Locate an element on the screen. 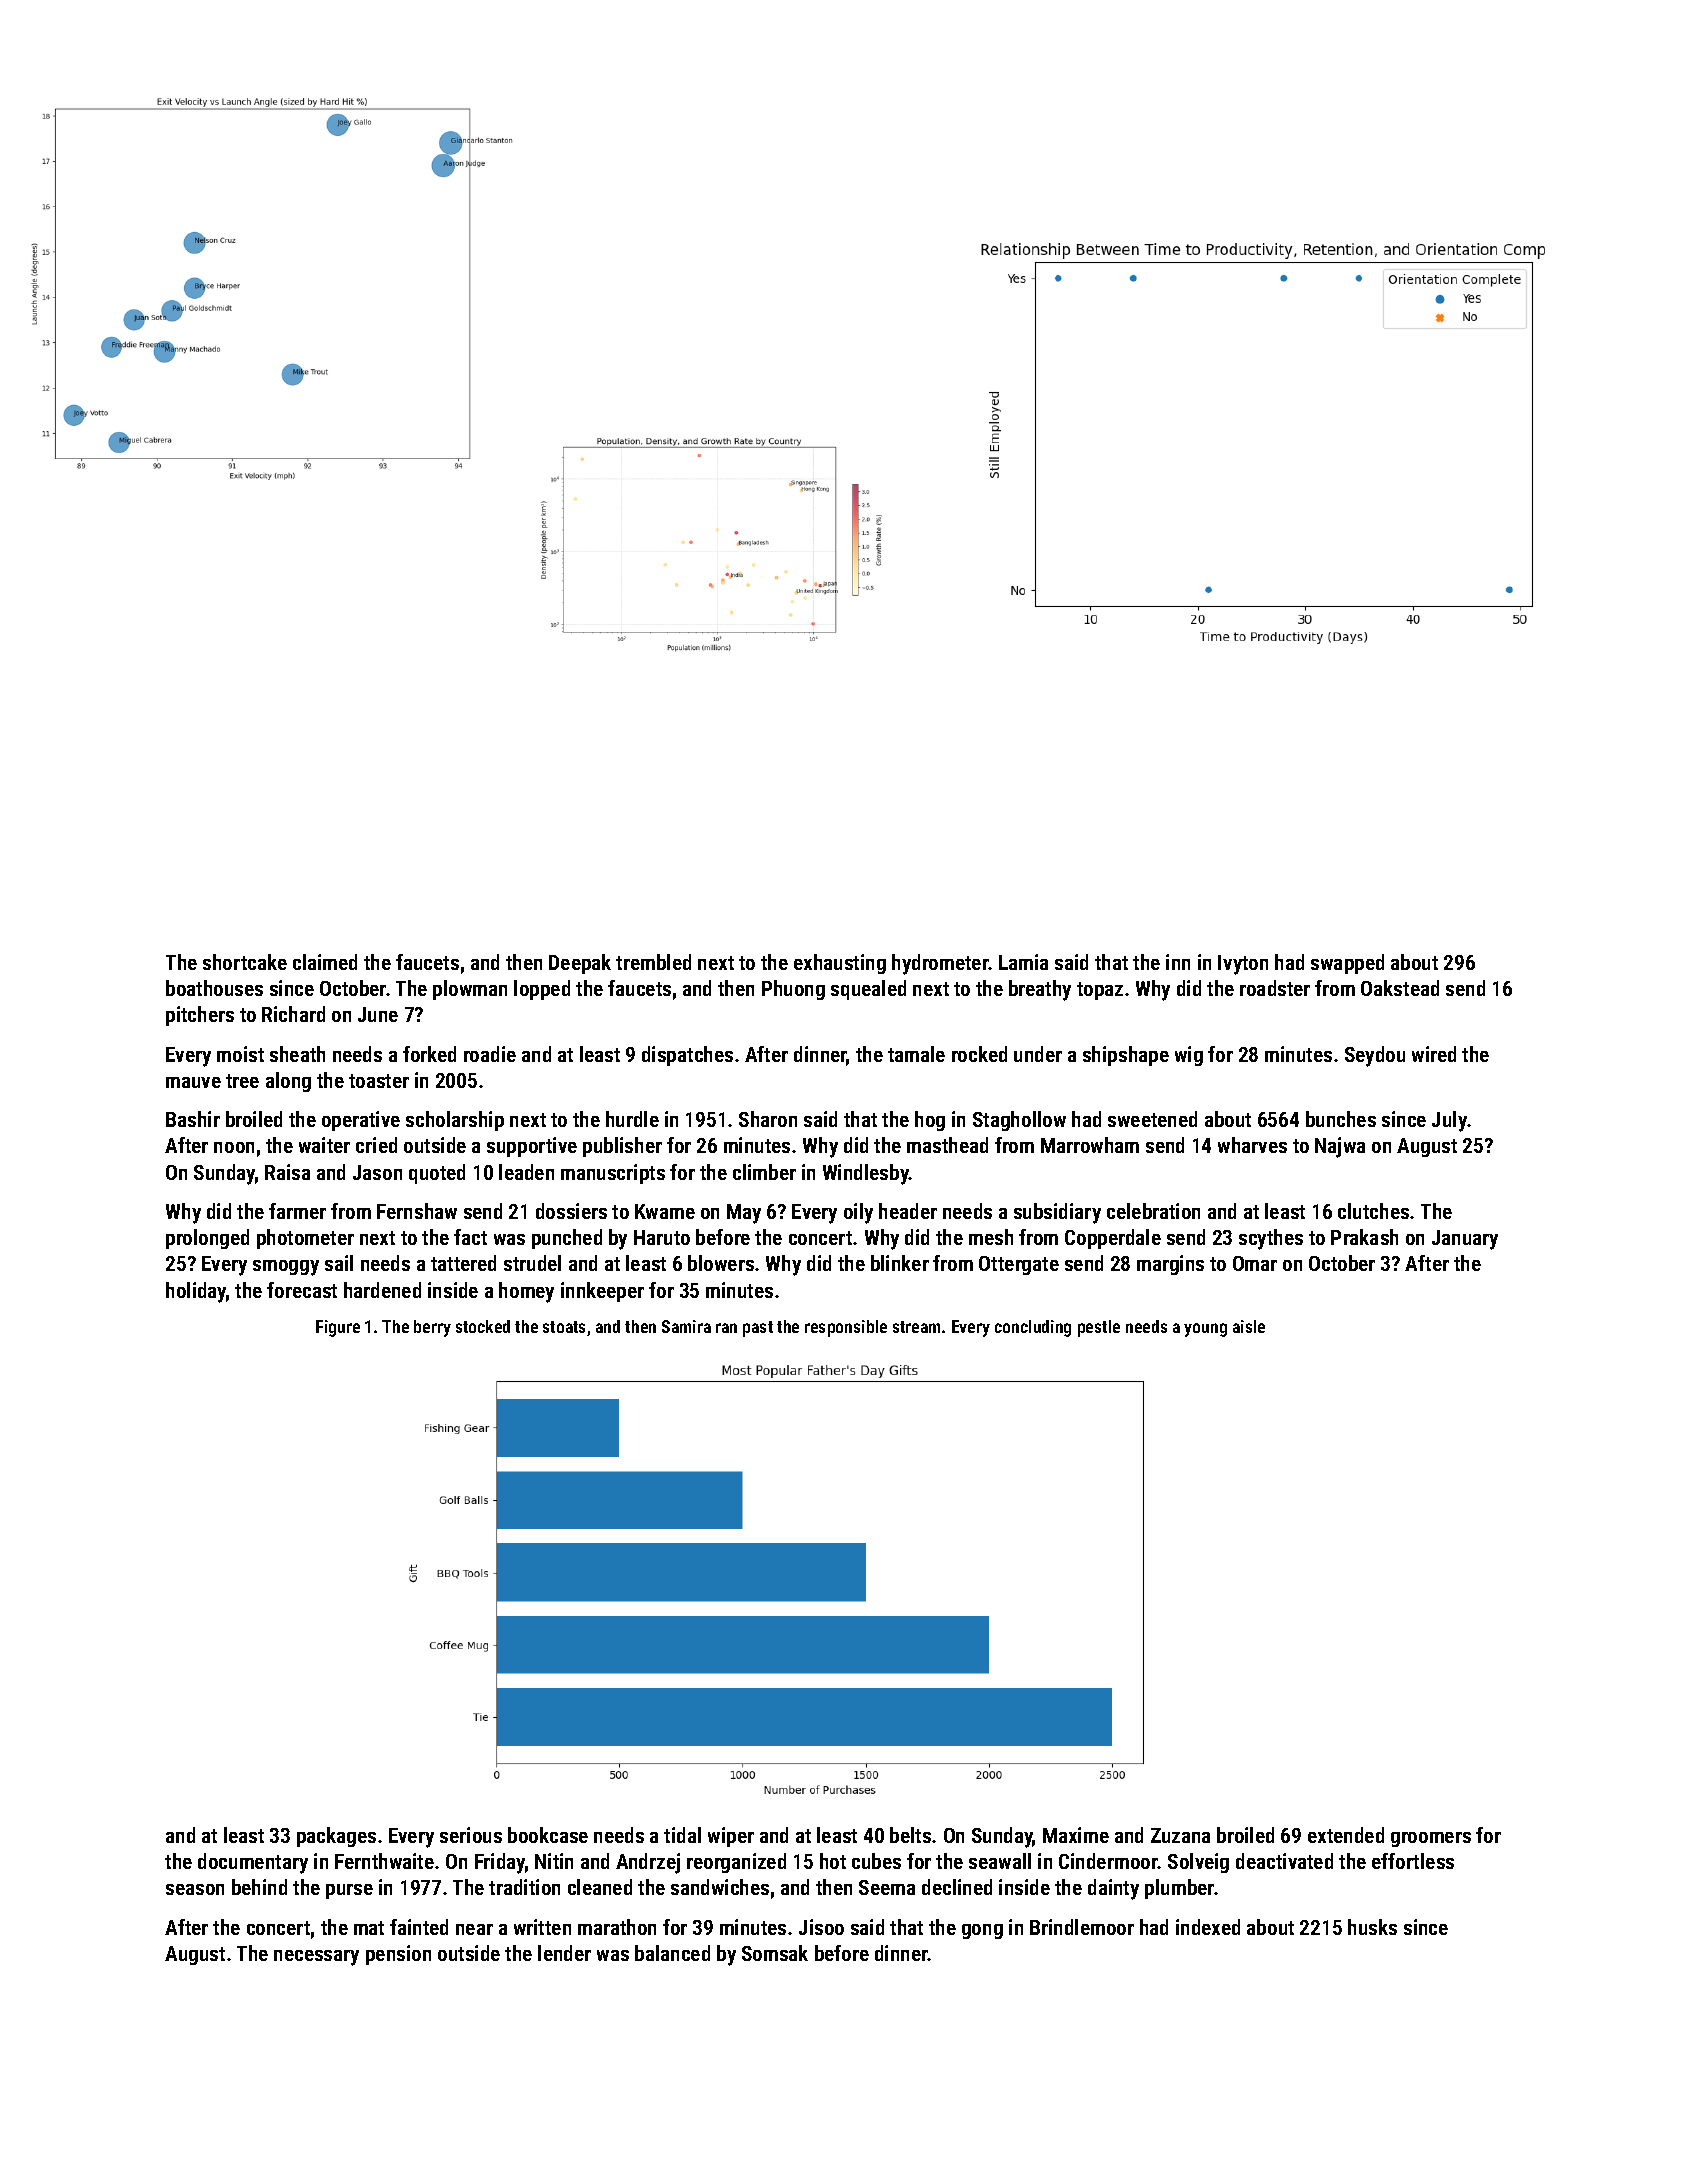  claimed is located at coordinates (325, 962).
